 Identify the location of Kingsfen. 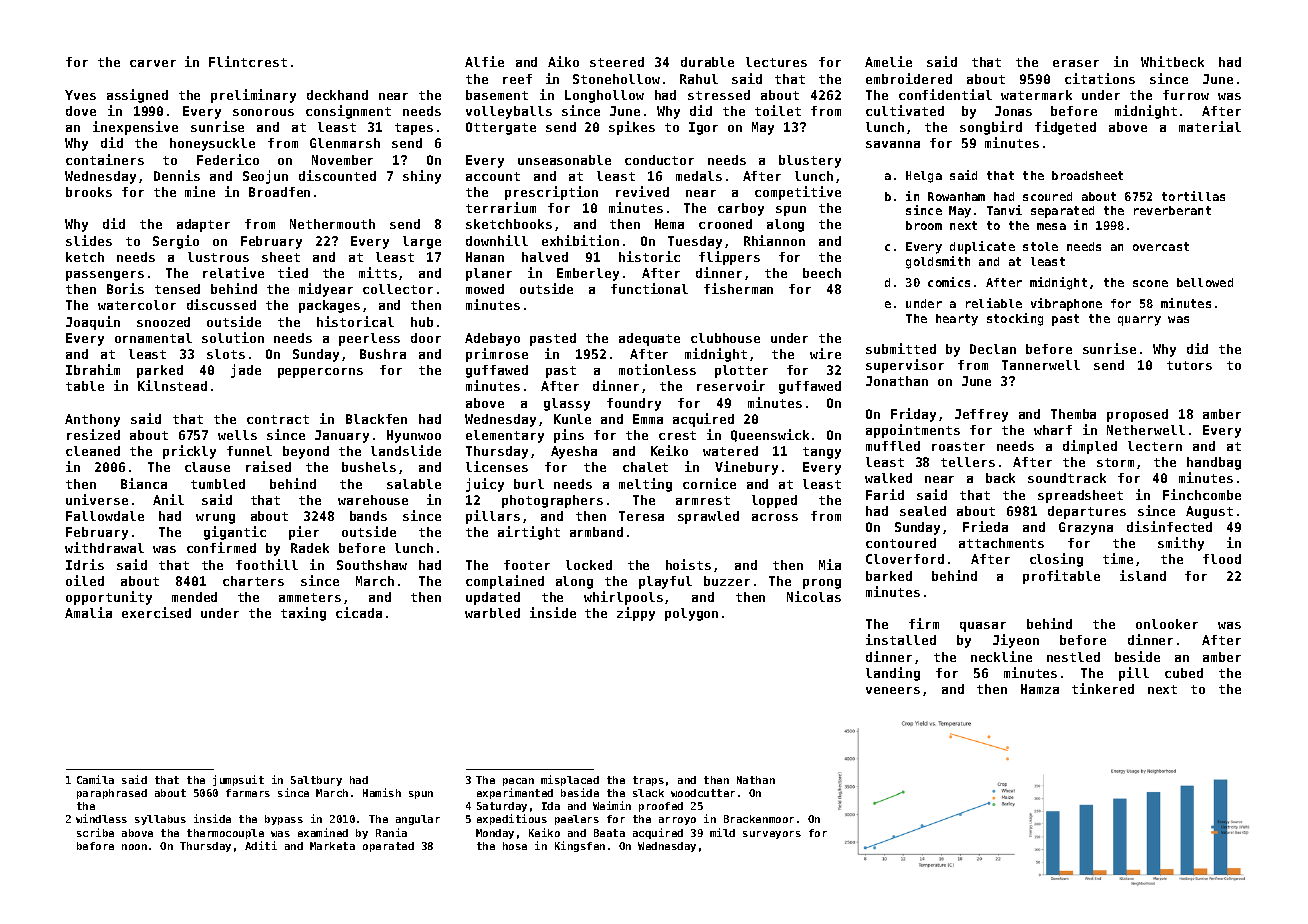
(580, 846).
